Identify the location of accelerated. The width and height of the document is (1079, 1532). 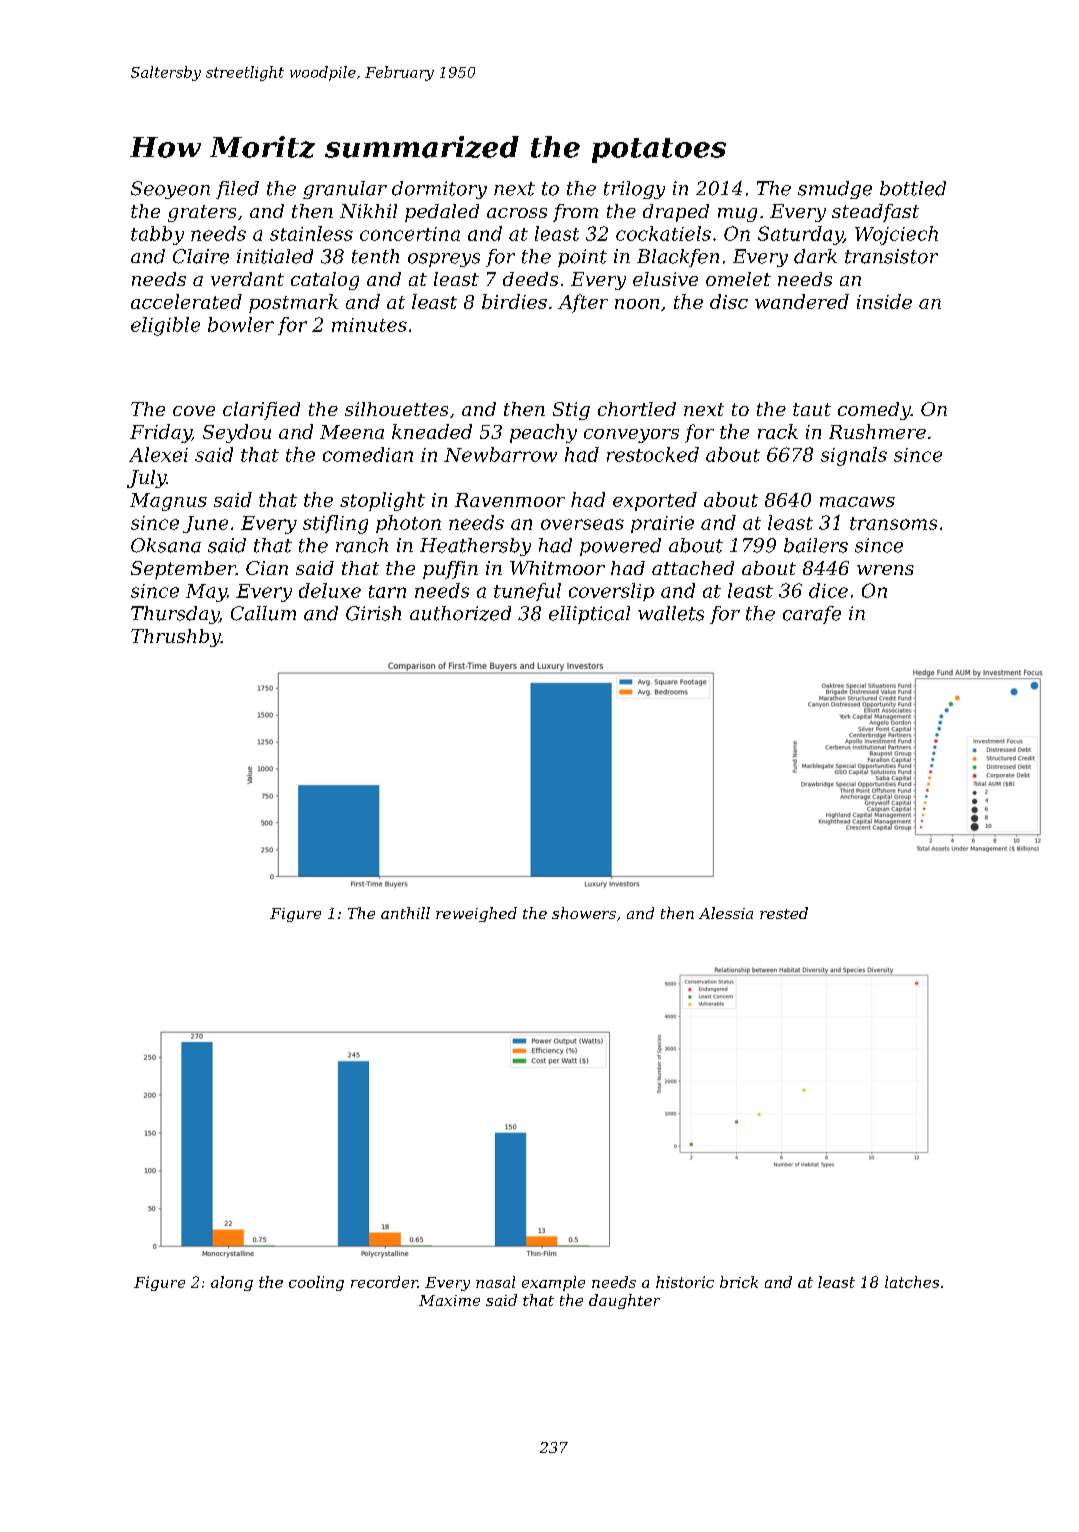
(186, 301).
